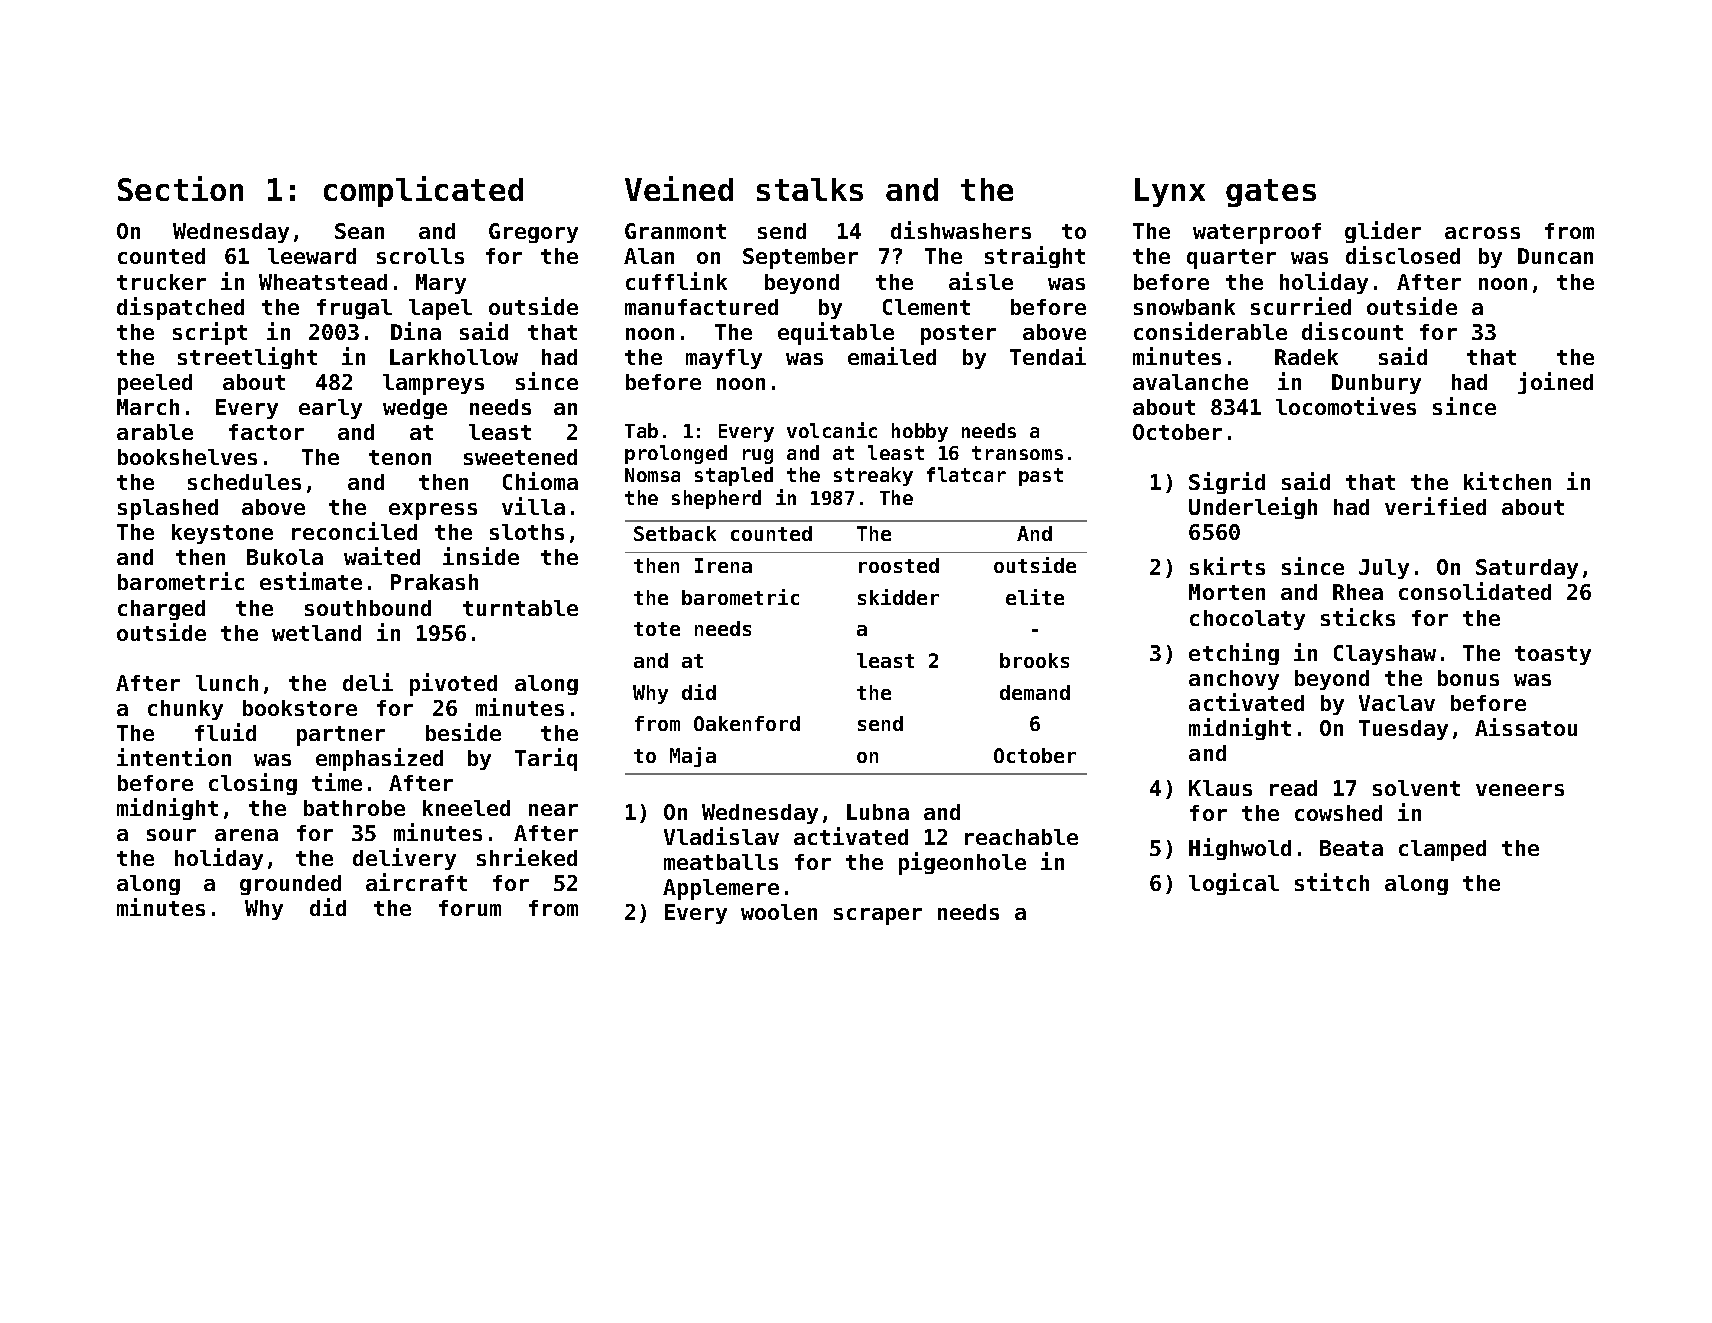 This page has width=1712, height=1323. Describe the element at coordinates (1352, 331) in the page. I see `discount` at that location.
